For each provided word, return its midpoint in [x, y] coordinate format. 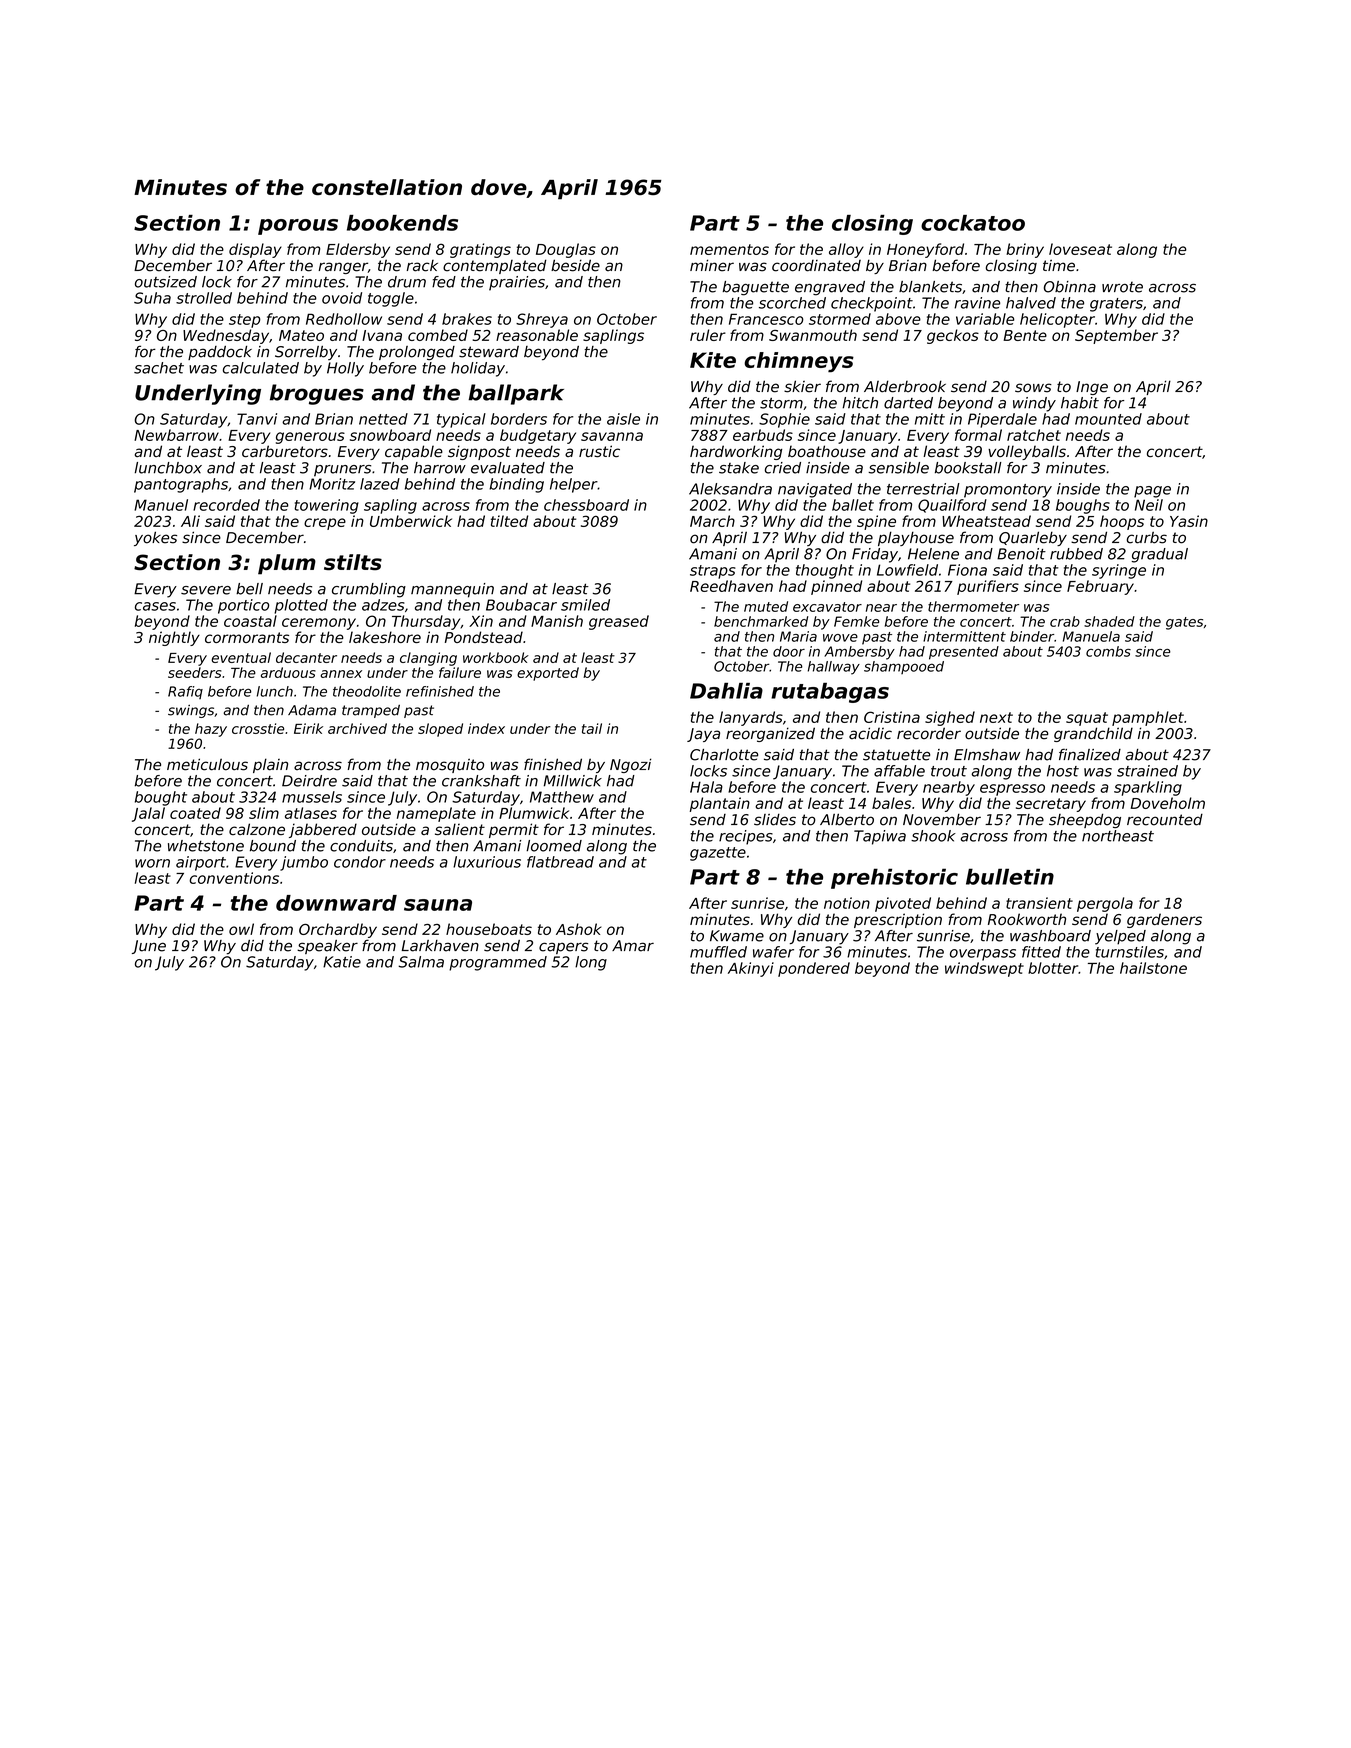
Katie [342, 962]
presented [964, 653]
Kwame [737, 936]
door [789, 651]
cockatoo [973, 223]
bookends [402, 223]
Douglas [566, 250]
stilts [353, 562]
